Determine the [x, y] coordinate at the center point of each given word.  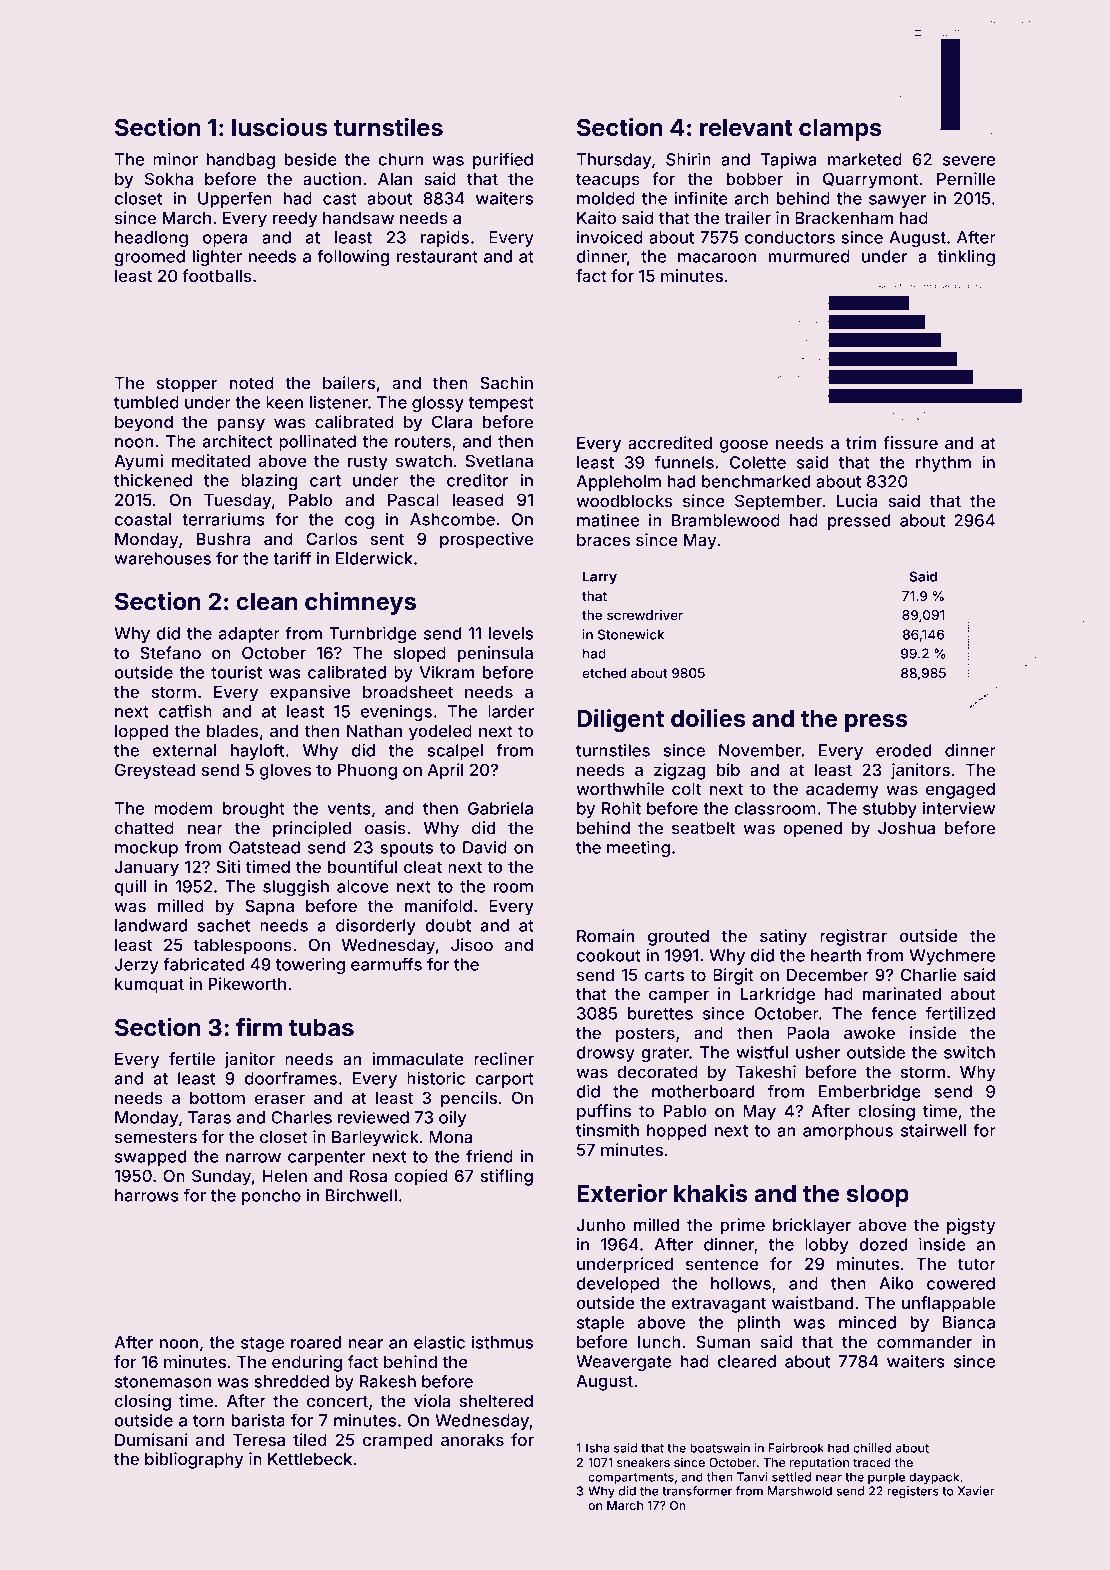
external [184, 750]
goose [744, 446]
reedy [295, 220]
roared [316, 1342]
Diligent [620, 720]
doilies [708, 718]
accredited [670, 442]
